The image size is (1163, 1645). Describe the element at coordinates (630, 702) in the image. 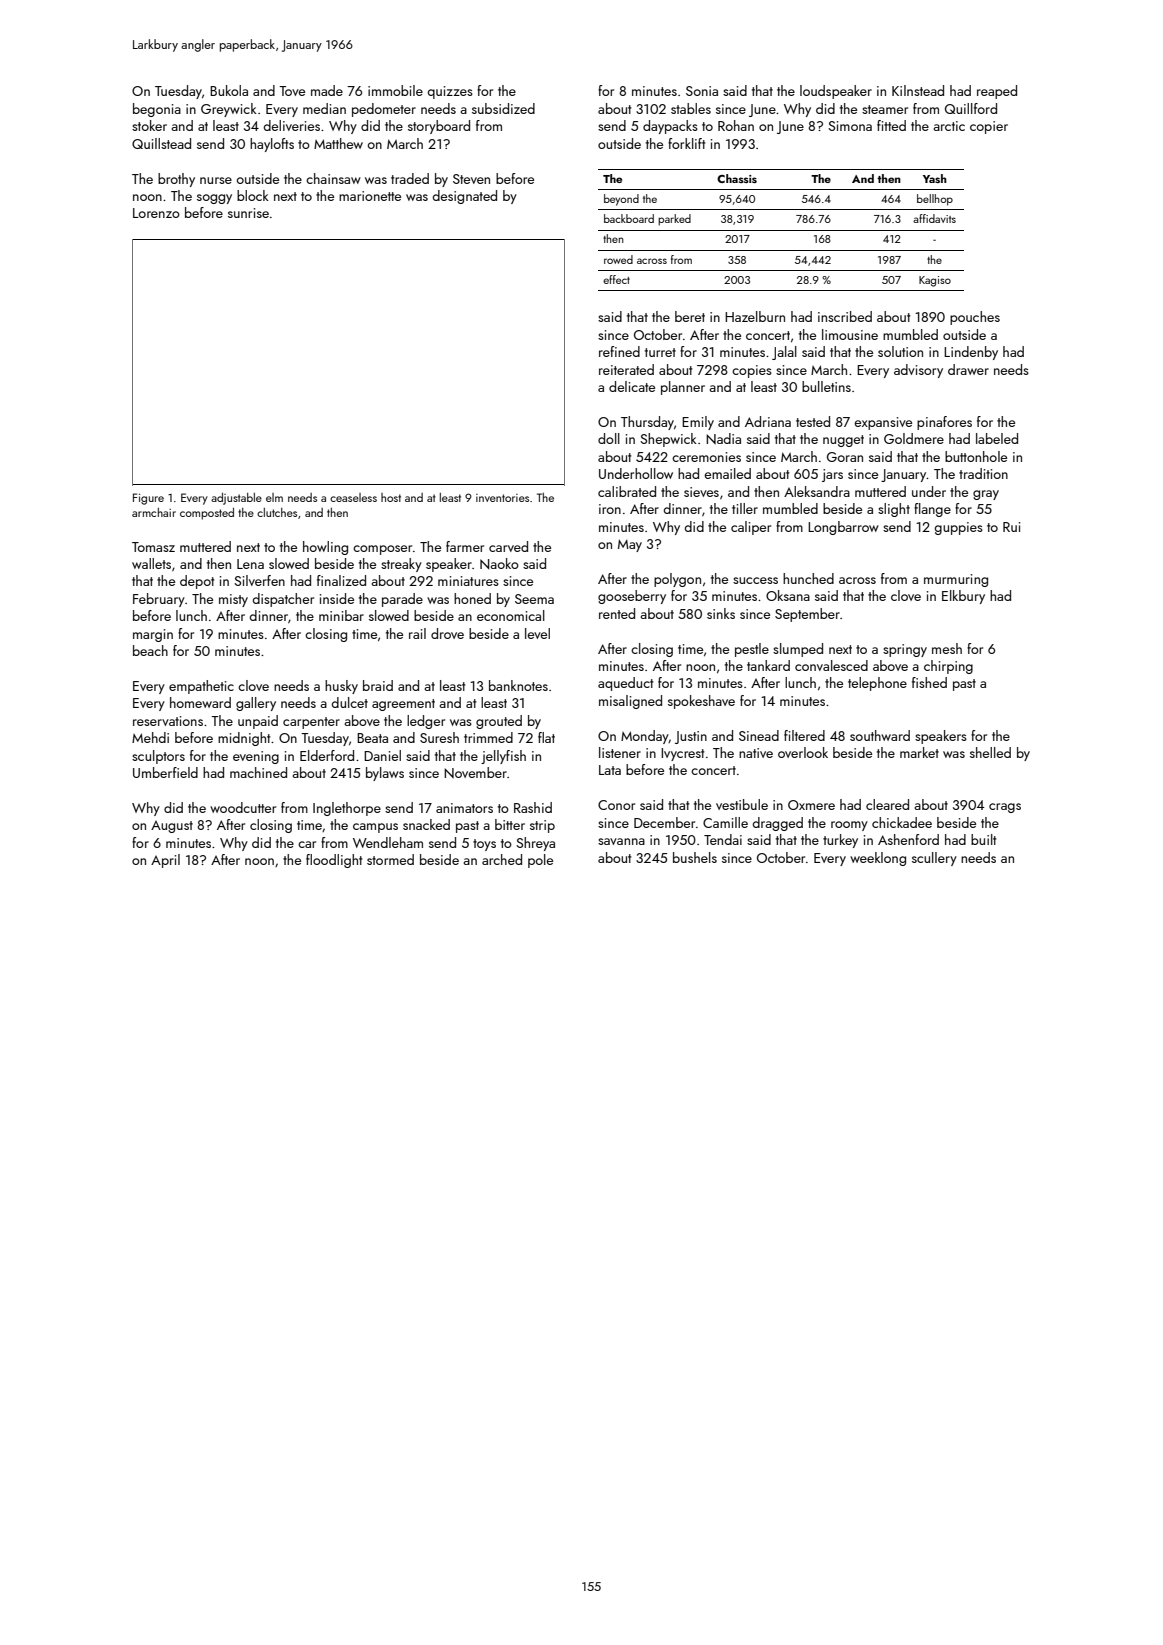

I see `misaligned` at that location.
